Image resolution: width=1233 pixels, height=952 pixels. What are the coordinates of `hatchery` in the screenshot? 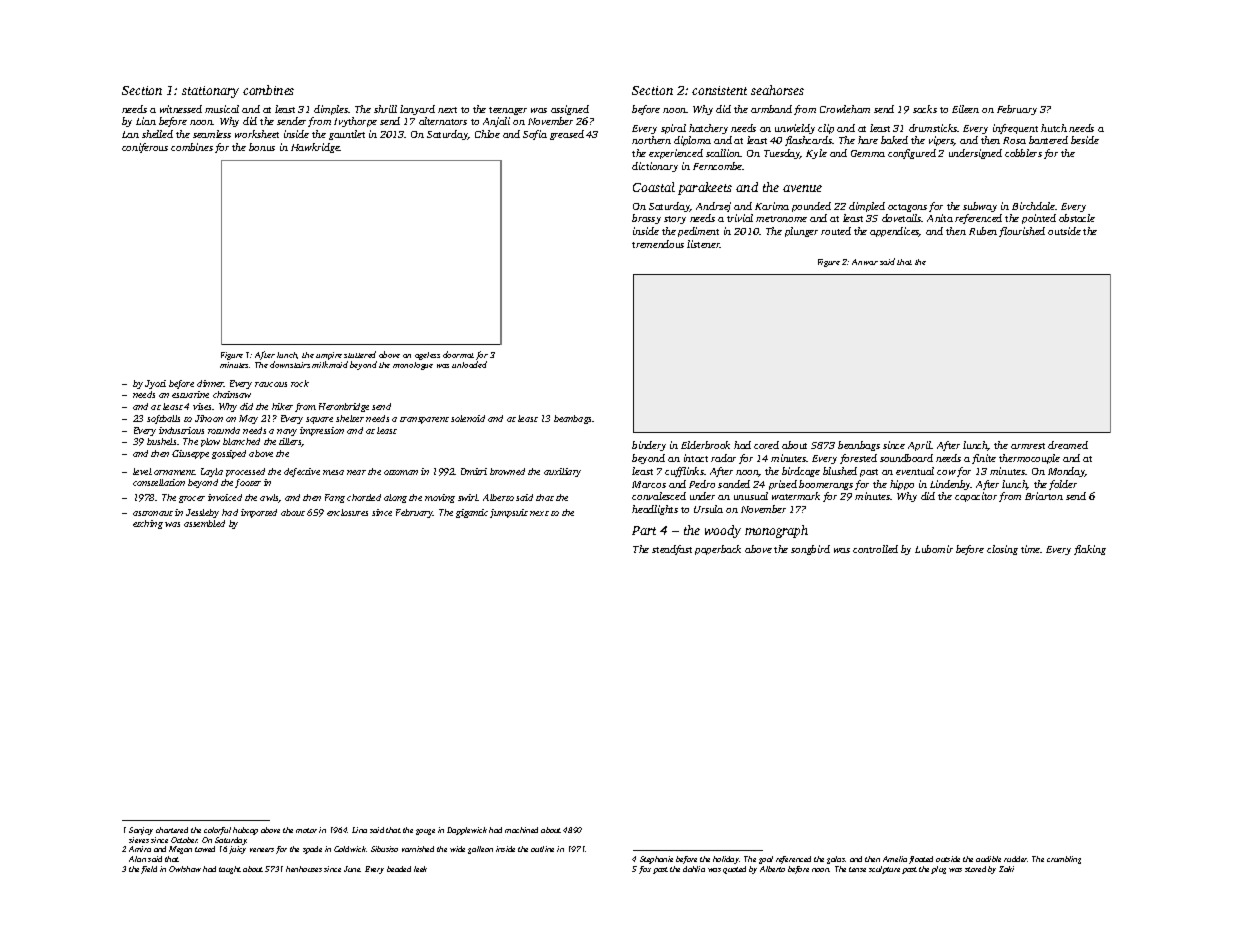 It's located at (708, 129).
